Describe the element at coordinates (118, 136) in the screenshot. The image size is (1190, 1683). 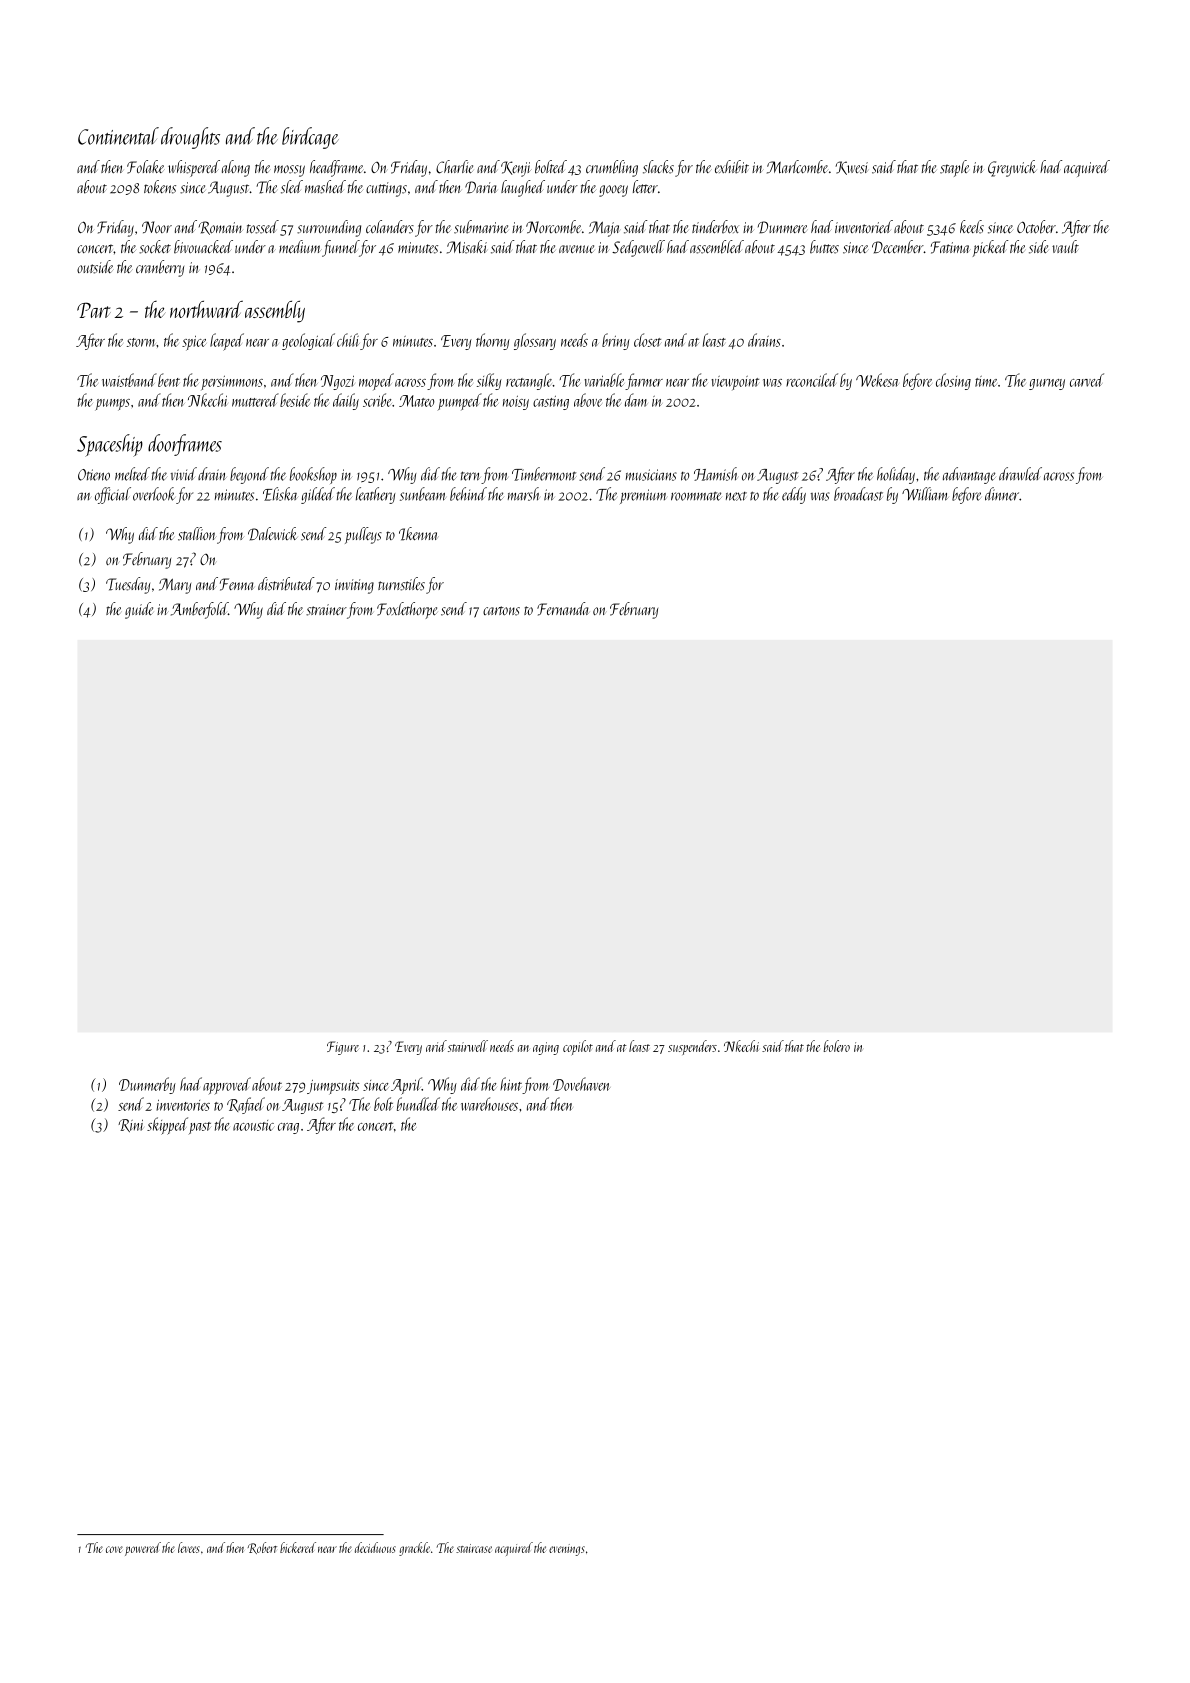
I see `Continental` at that location.
